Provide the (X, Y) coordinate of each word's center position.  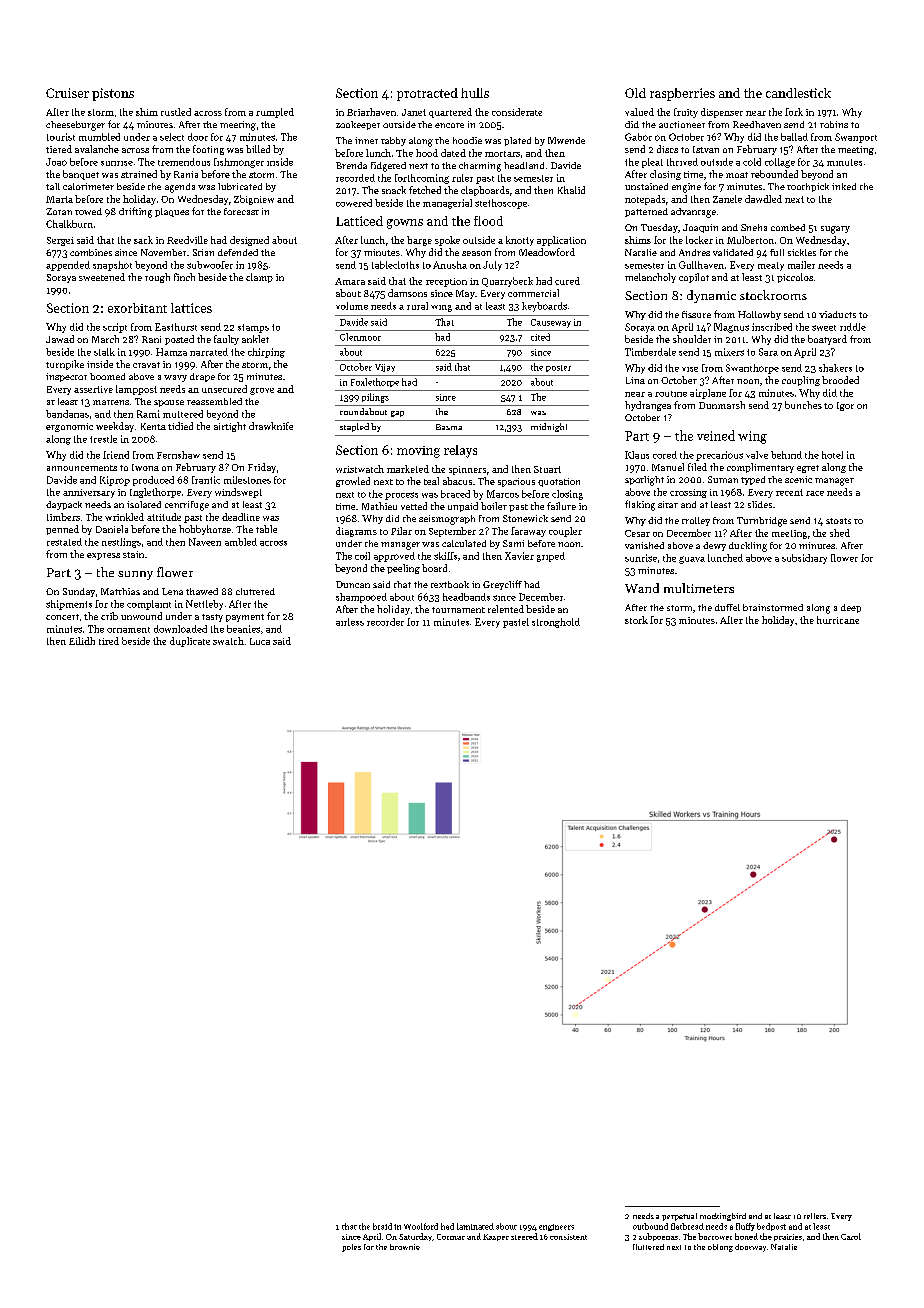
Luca (260, 641)
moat (737, 175)
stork (636, 620)
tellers (815, 1216)
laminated (475, 1226)
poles (351, 1248)
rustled (176, 112)
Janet (414, 112)
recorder (385, 622)
